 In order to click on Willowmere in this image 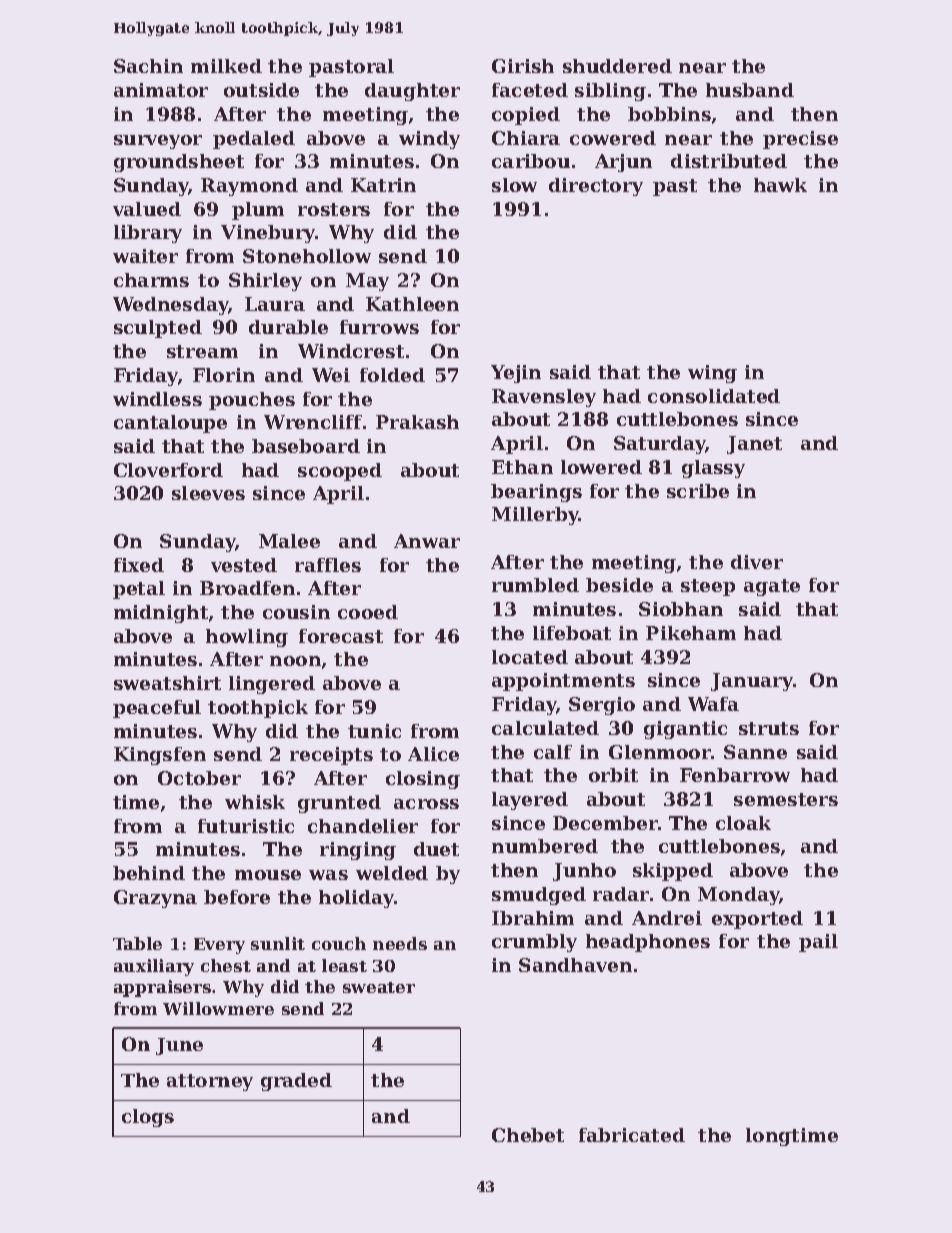, I will do `click(218, 1008)`.
